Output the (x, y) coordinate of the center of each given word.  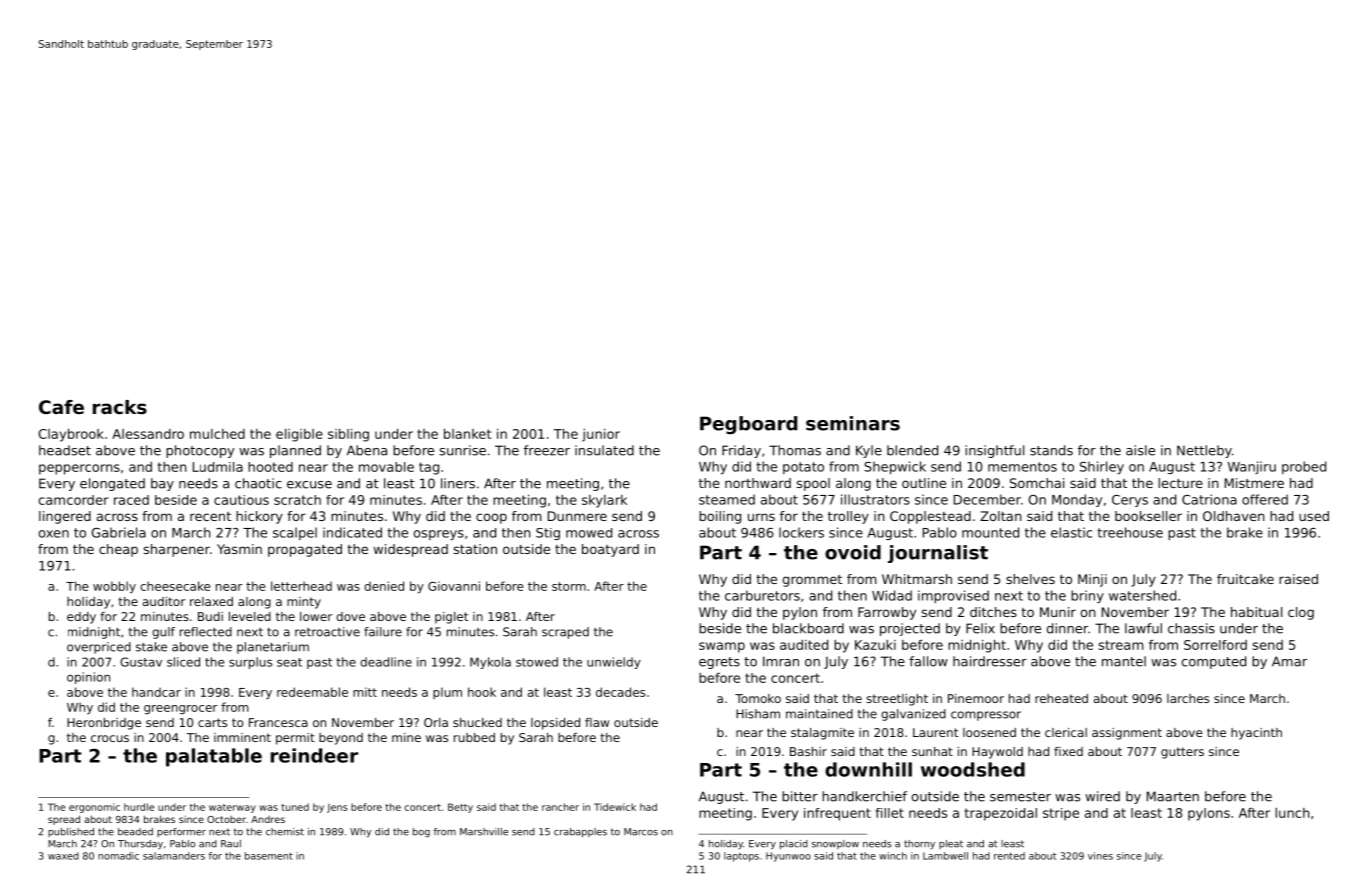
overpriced (99, 648)
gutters (1182, 753)
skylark (604, 501)
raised (1298, 579)
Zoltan (1000, 516)
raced (131, 500)
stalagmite (822, 734)
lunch (1292, 813)
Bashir (808, 751)
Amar (1289, 661)
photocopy (200, 451)
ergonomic (94, 808)
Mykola (490, 663)
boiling (720, 517)
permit (295, 739)
